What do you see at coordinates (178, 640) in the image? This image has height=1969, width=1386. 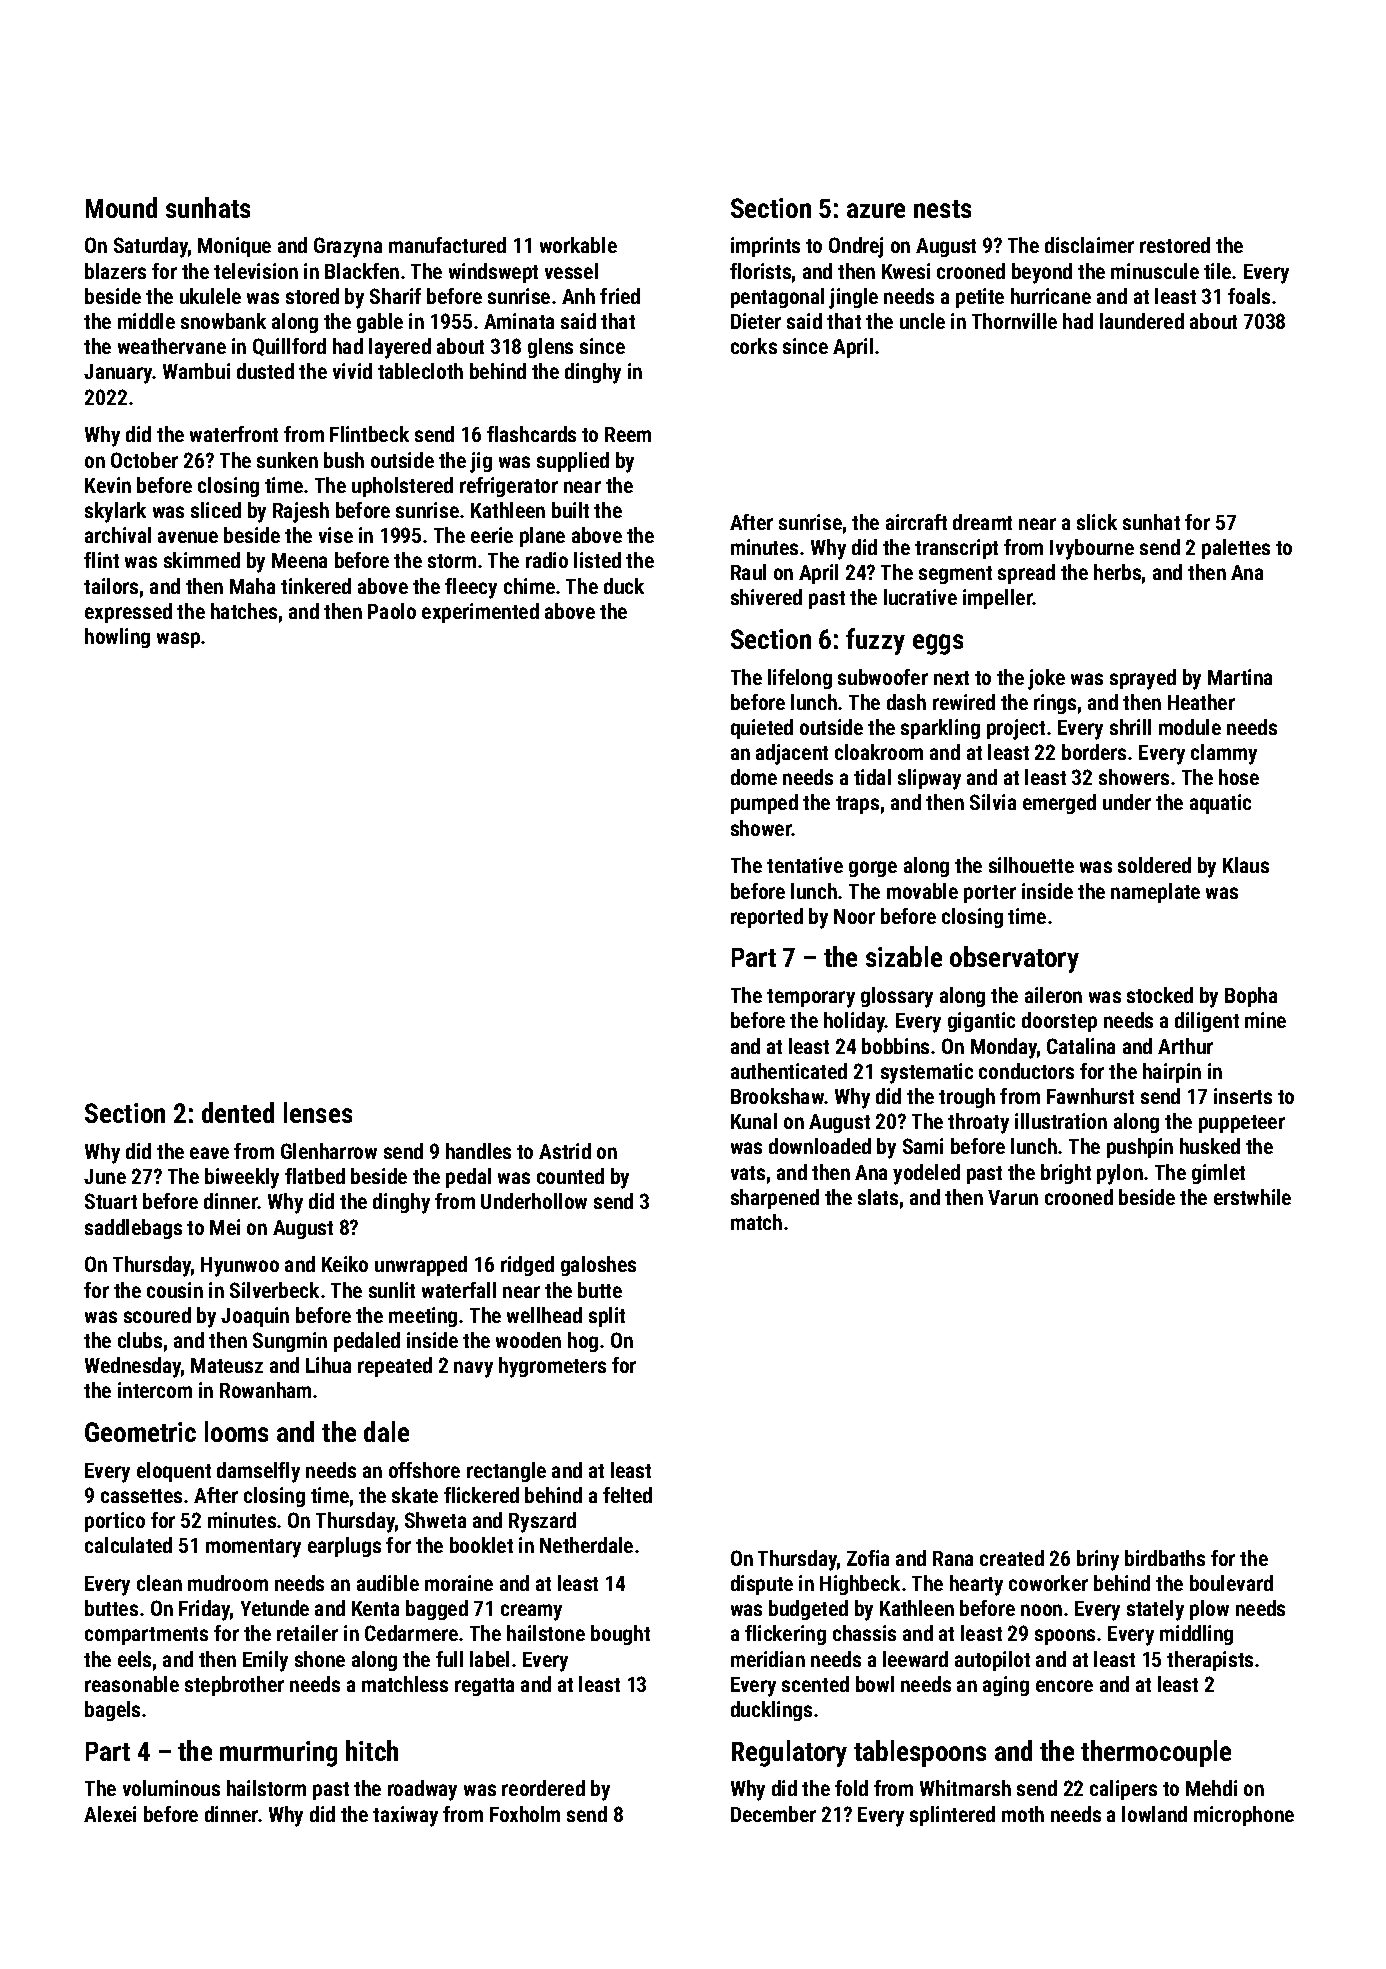 I see `wasp` at bounding box center [178, 640].
